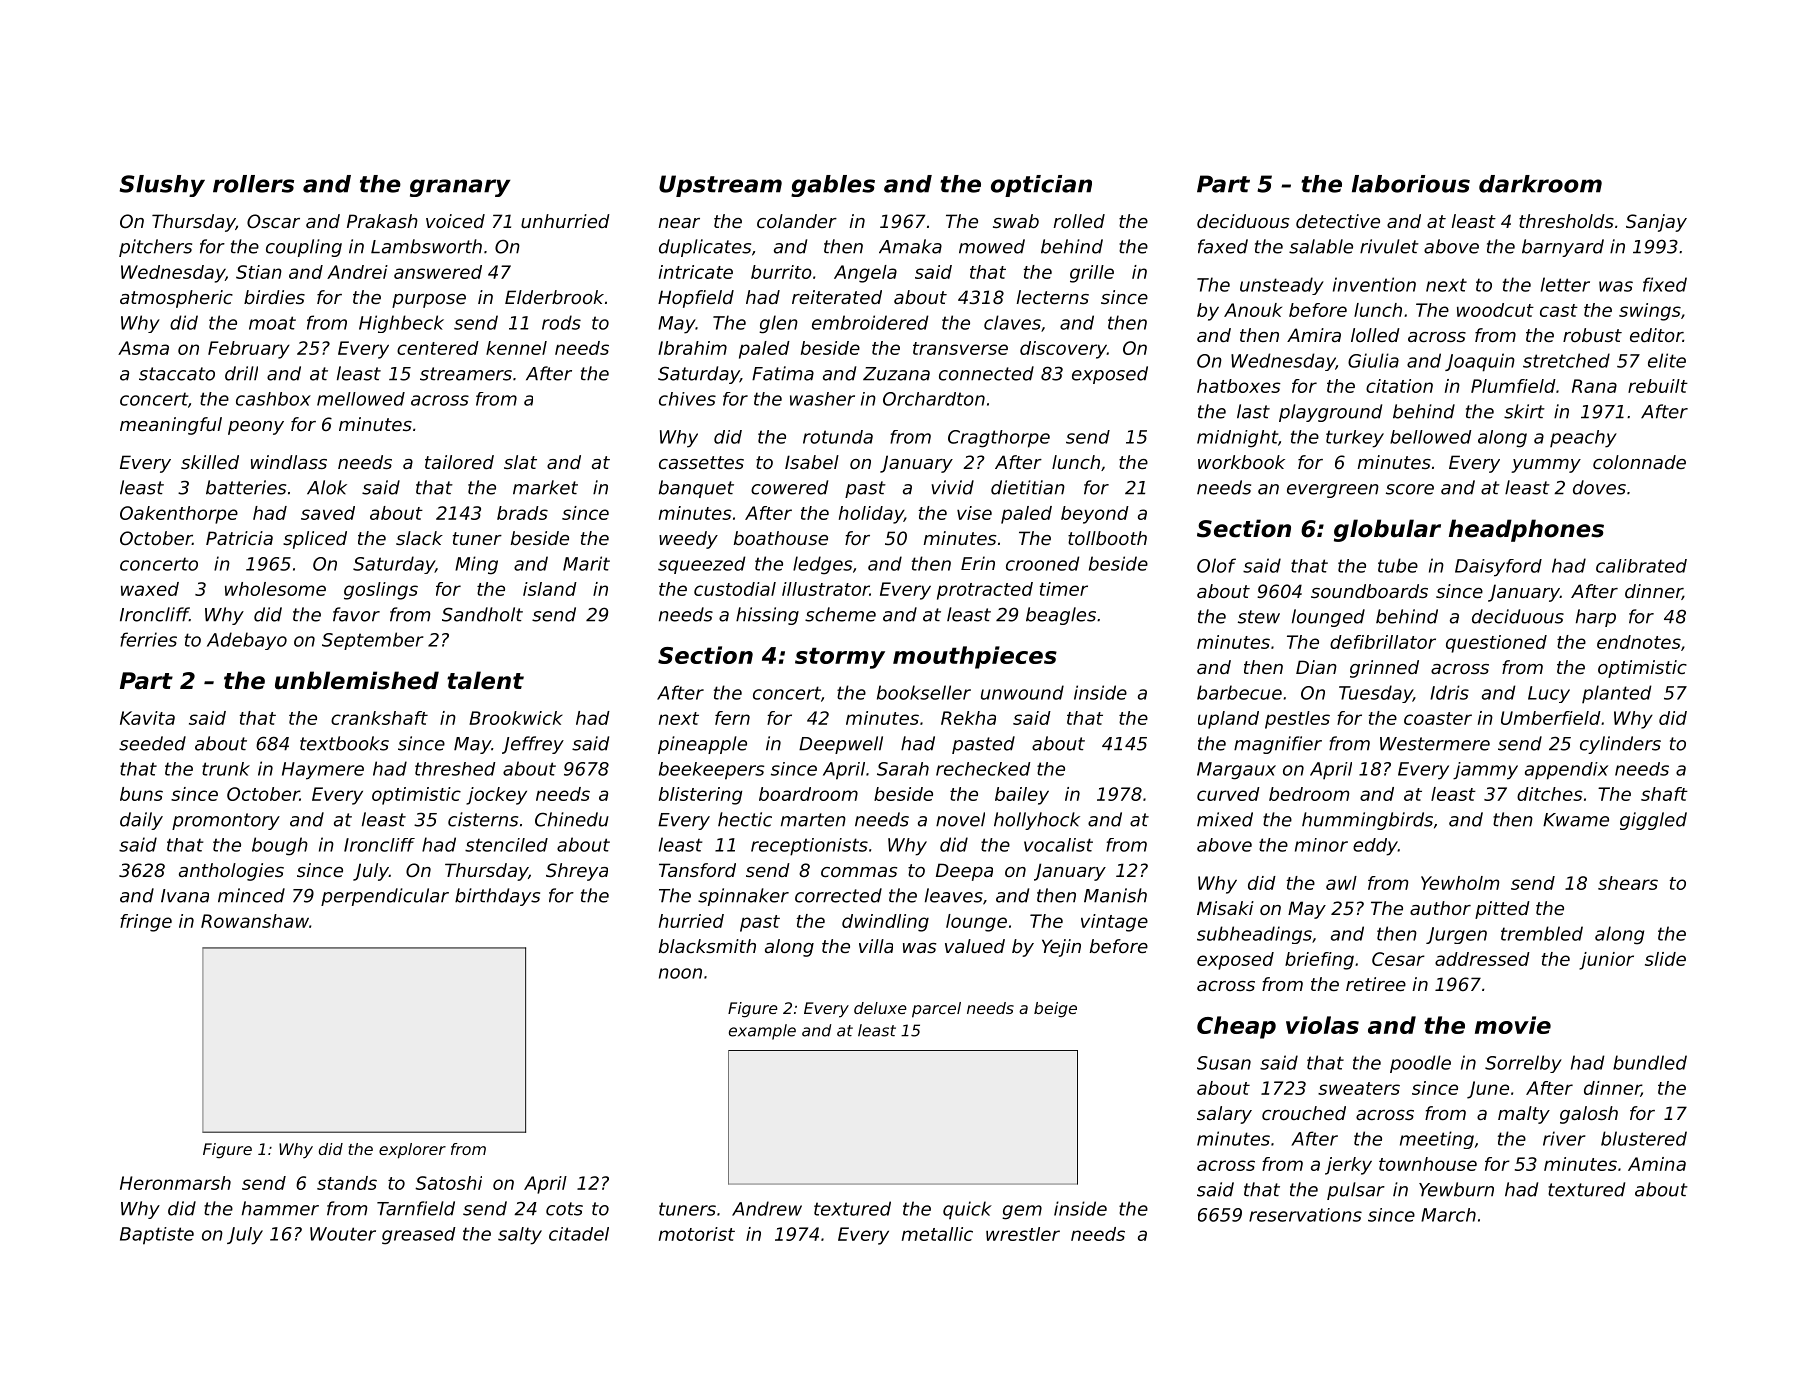 This image has width=1806, height=1396. Describe the element at coordinates (459, 462) in the image. I see `tailored` at that location.
